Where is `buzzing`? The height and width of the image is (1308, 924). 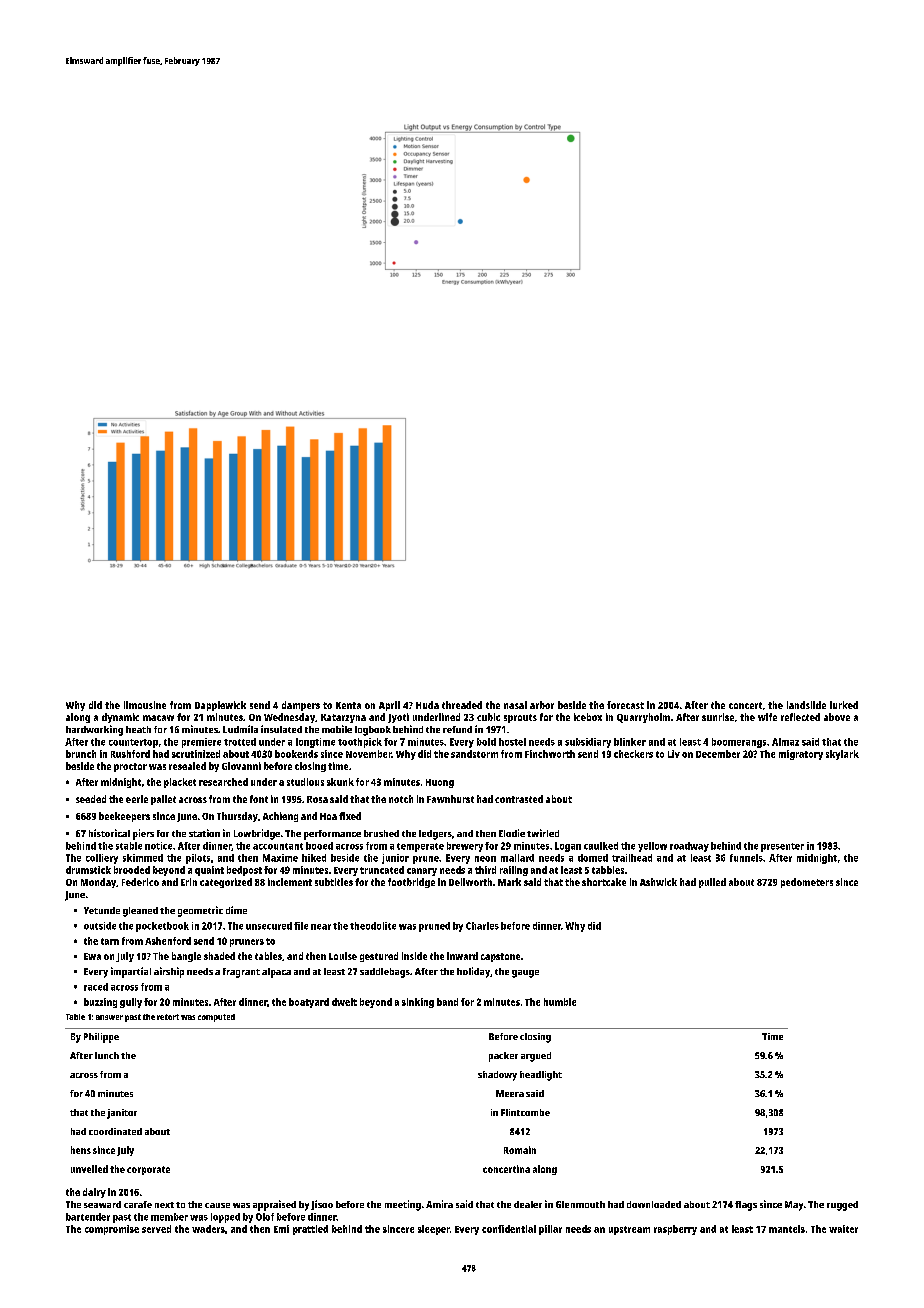
buzzing is located at coordinates (100, 1003).
